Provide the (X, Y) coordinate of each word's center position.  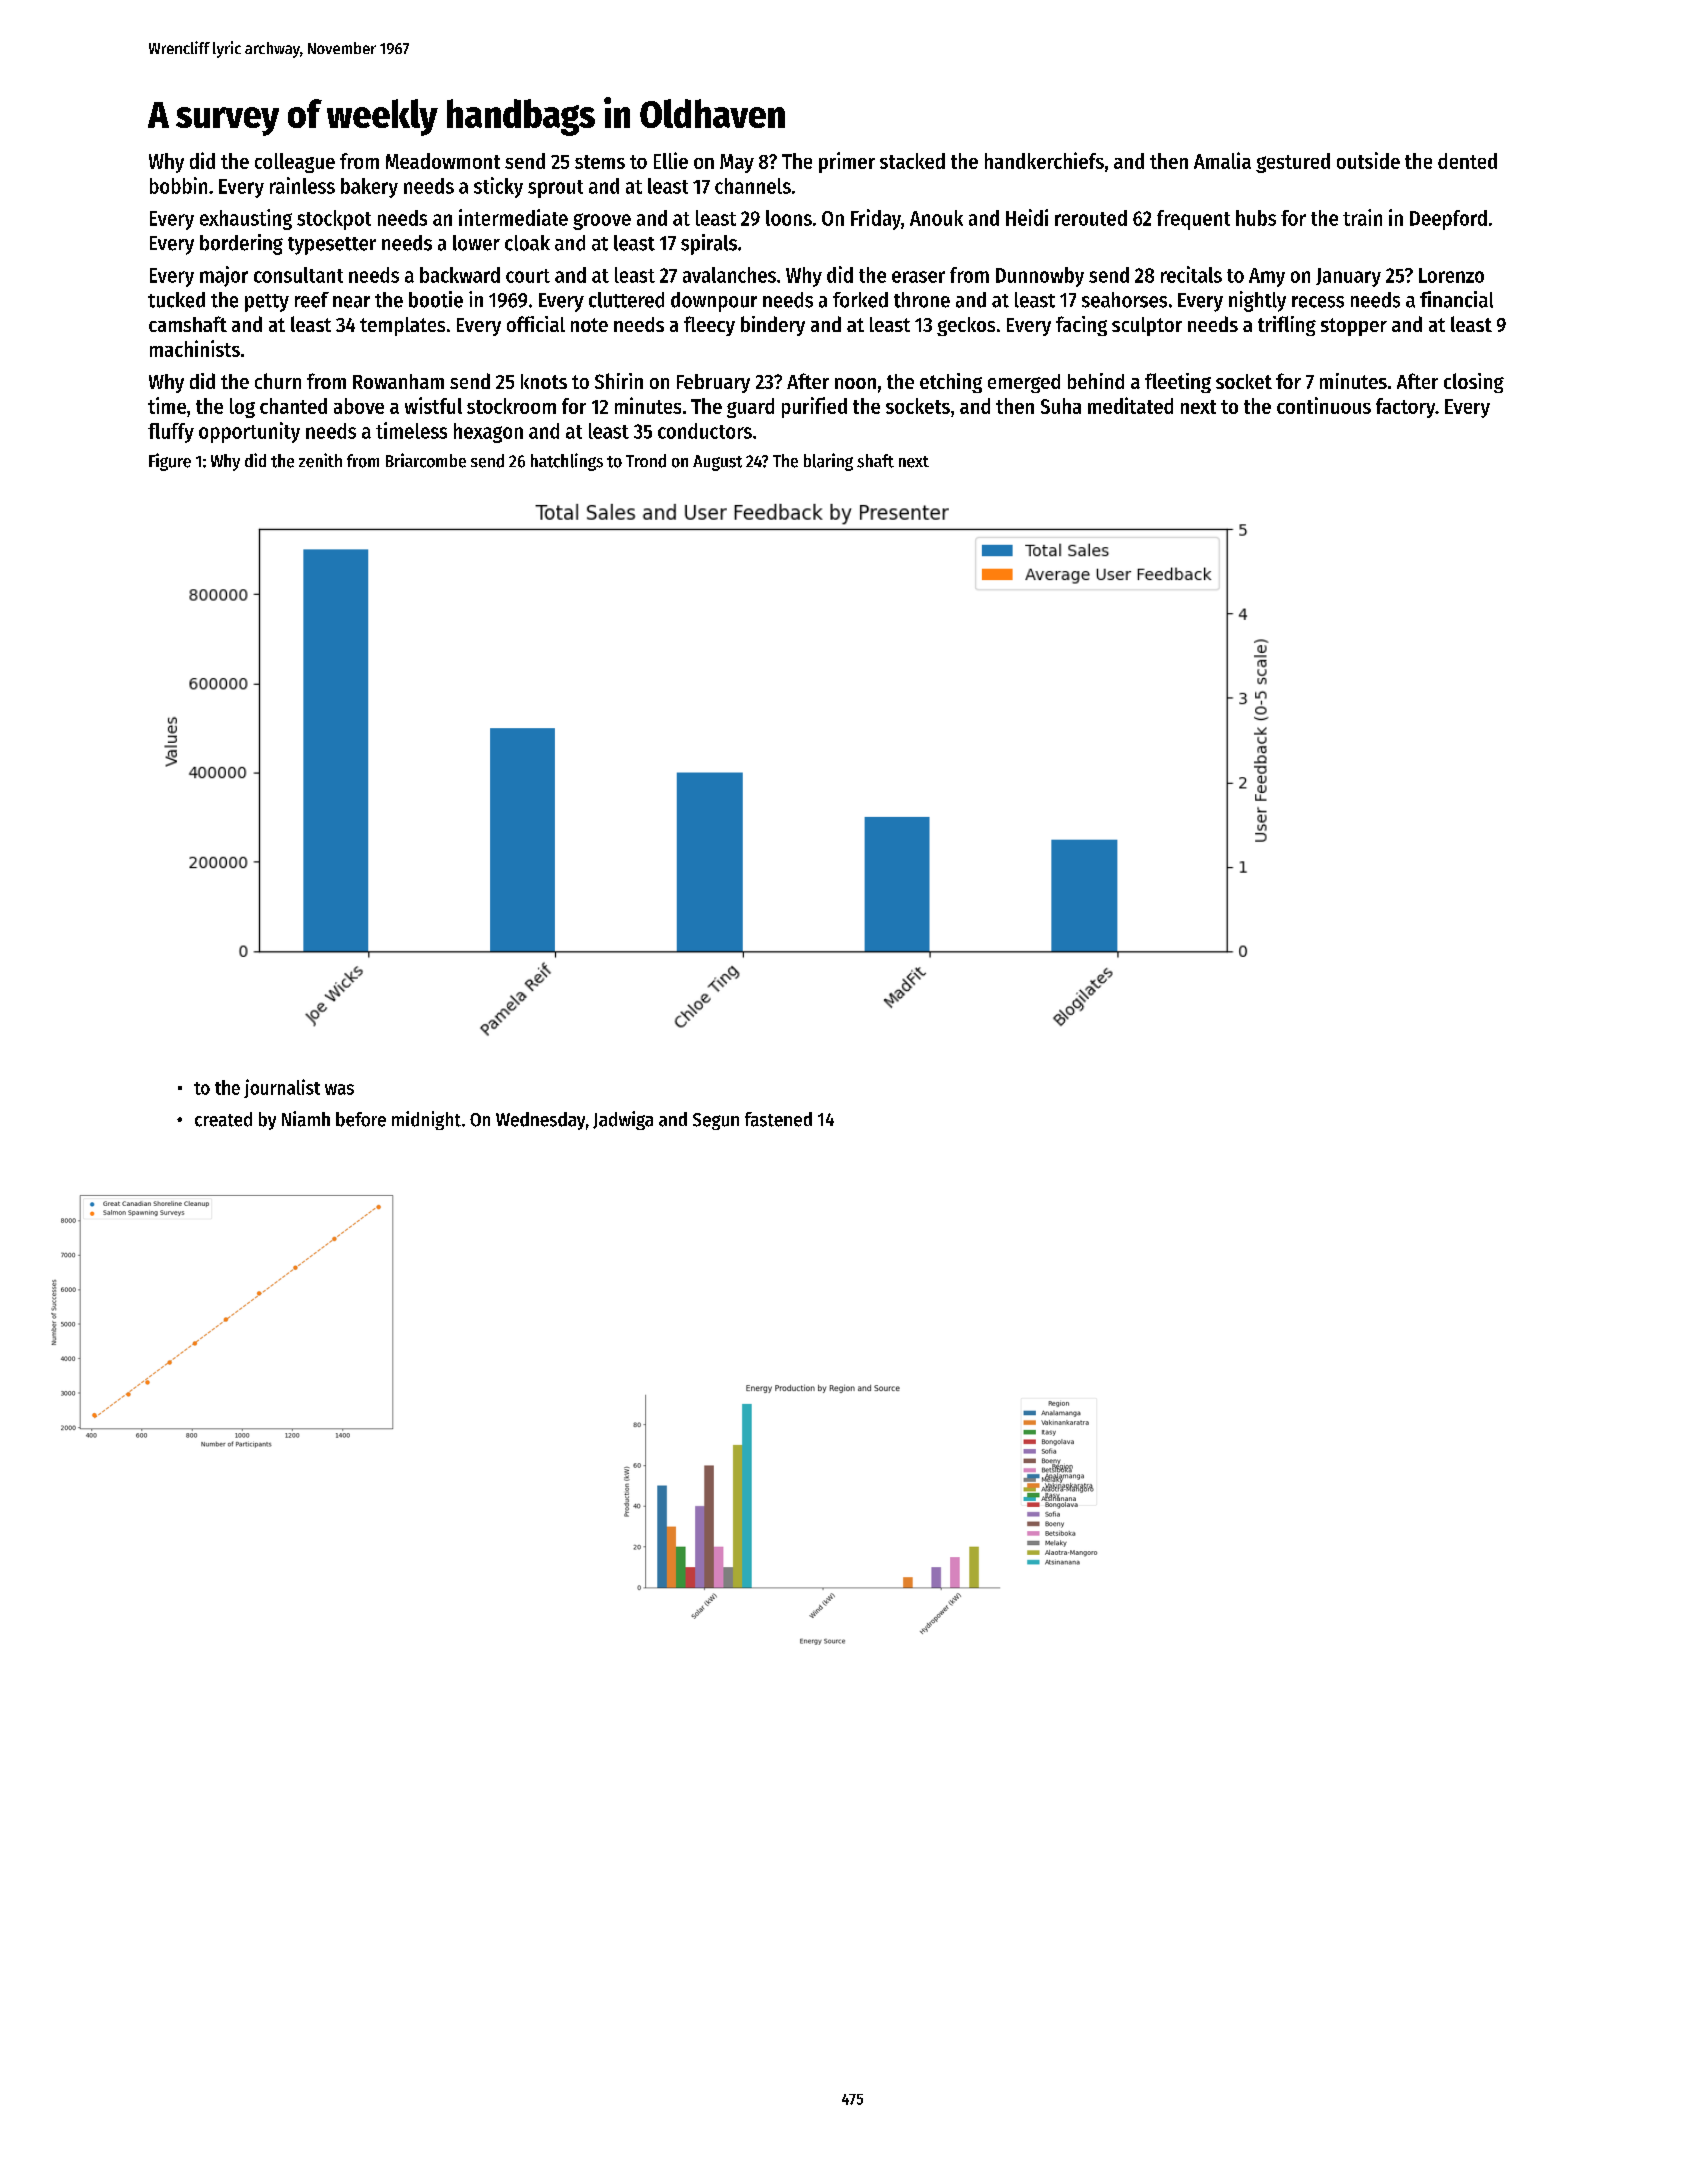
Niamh (306, 1119)
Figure (170, 462)
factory (1405, 408)
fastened (778, 1119)
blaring (828, 462)
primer (847, 162)
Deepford (1448, 220)
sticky (498, 187)
